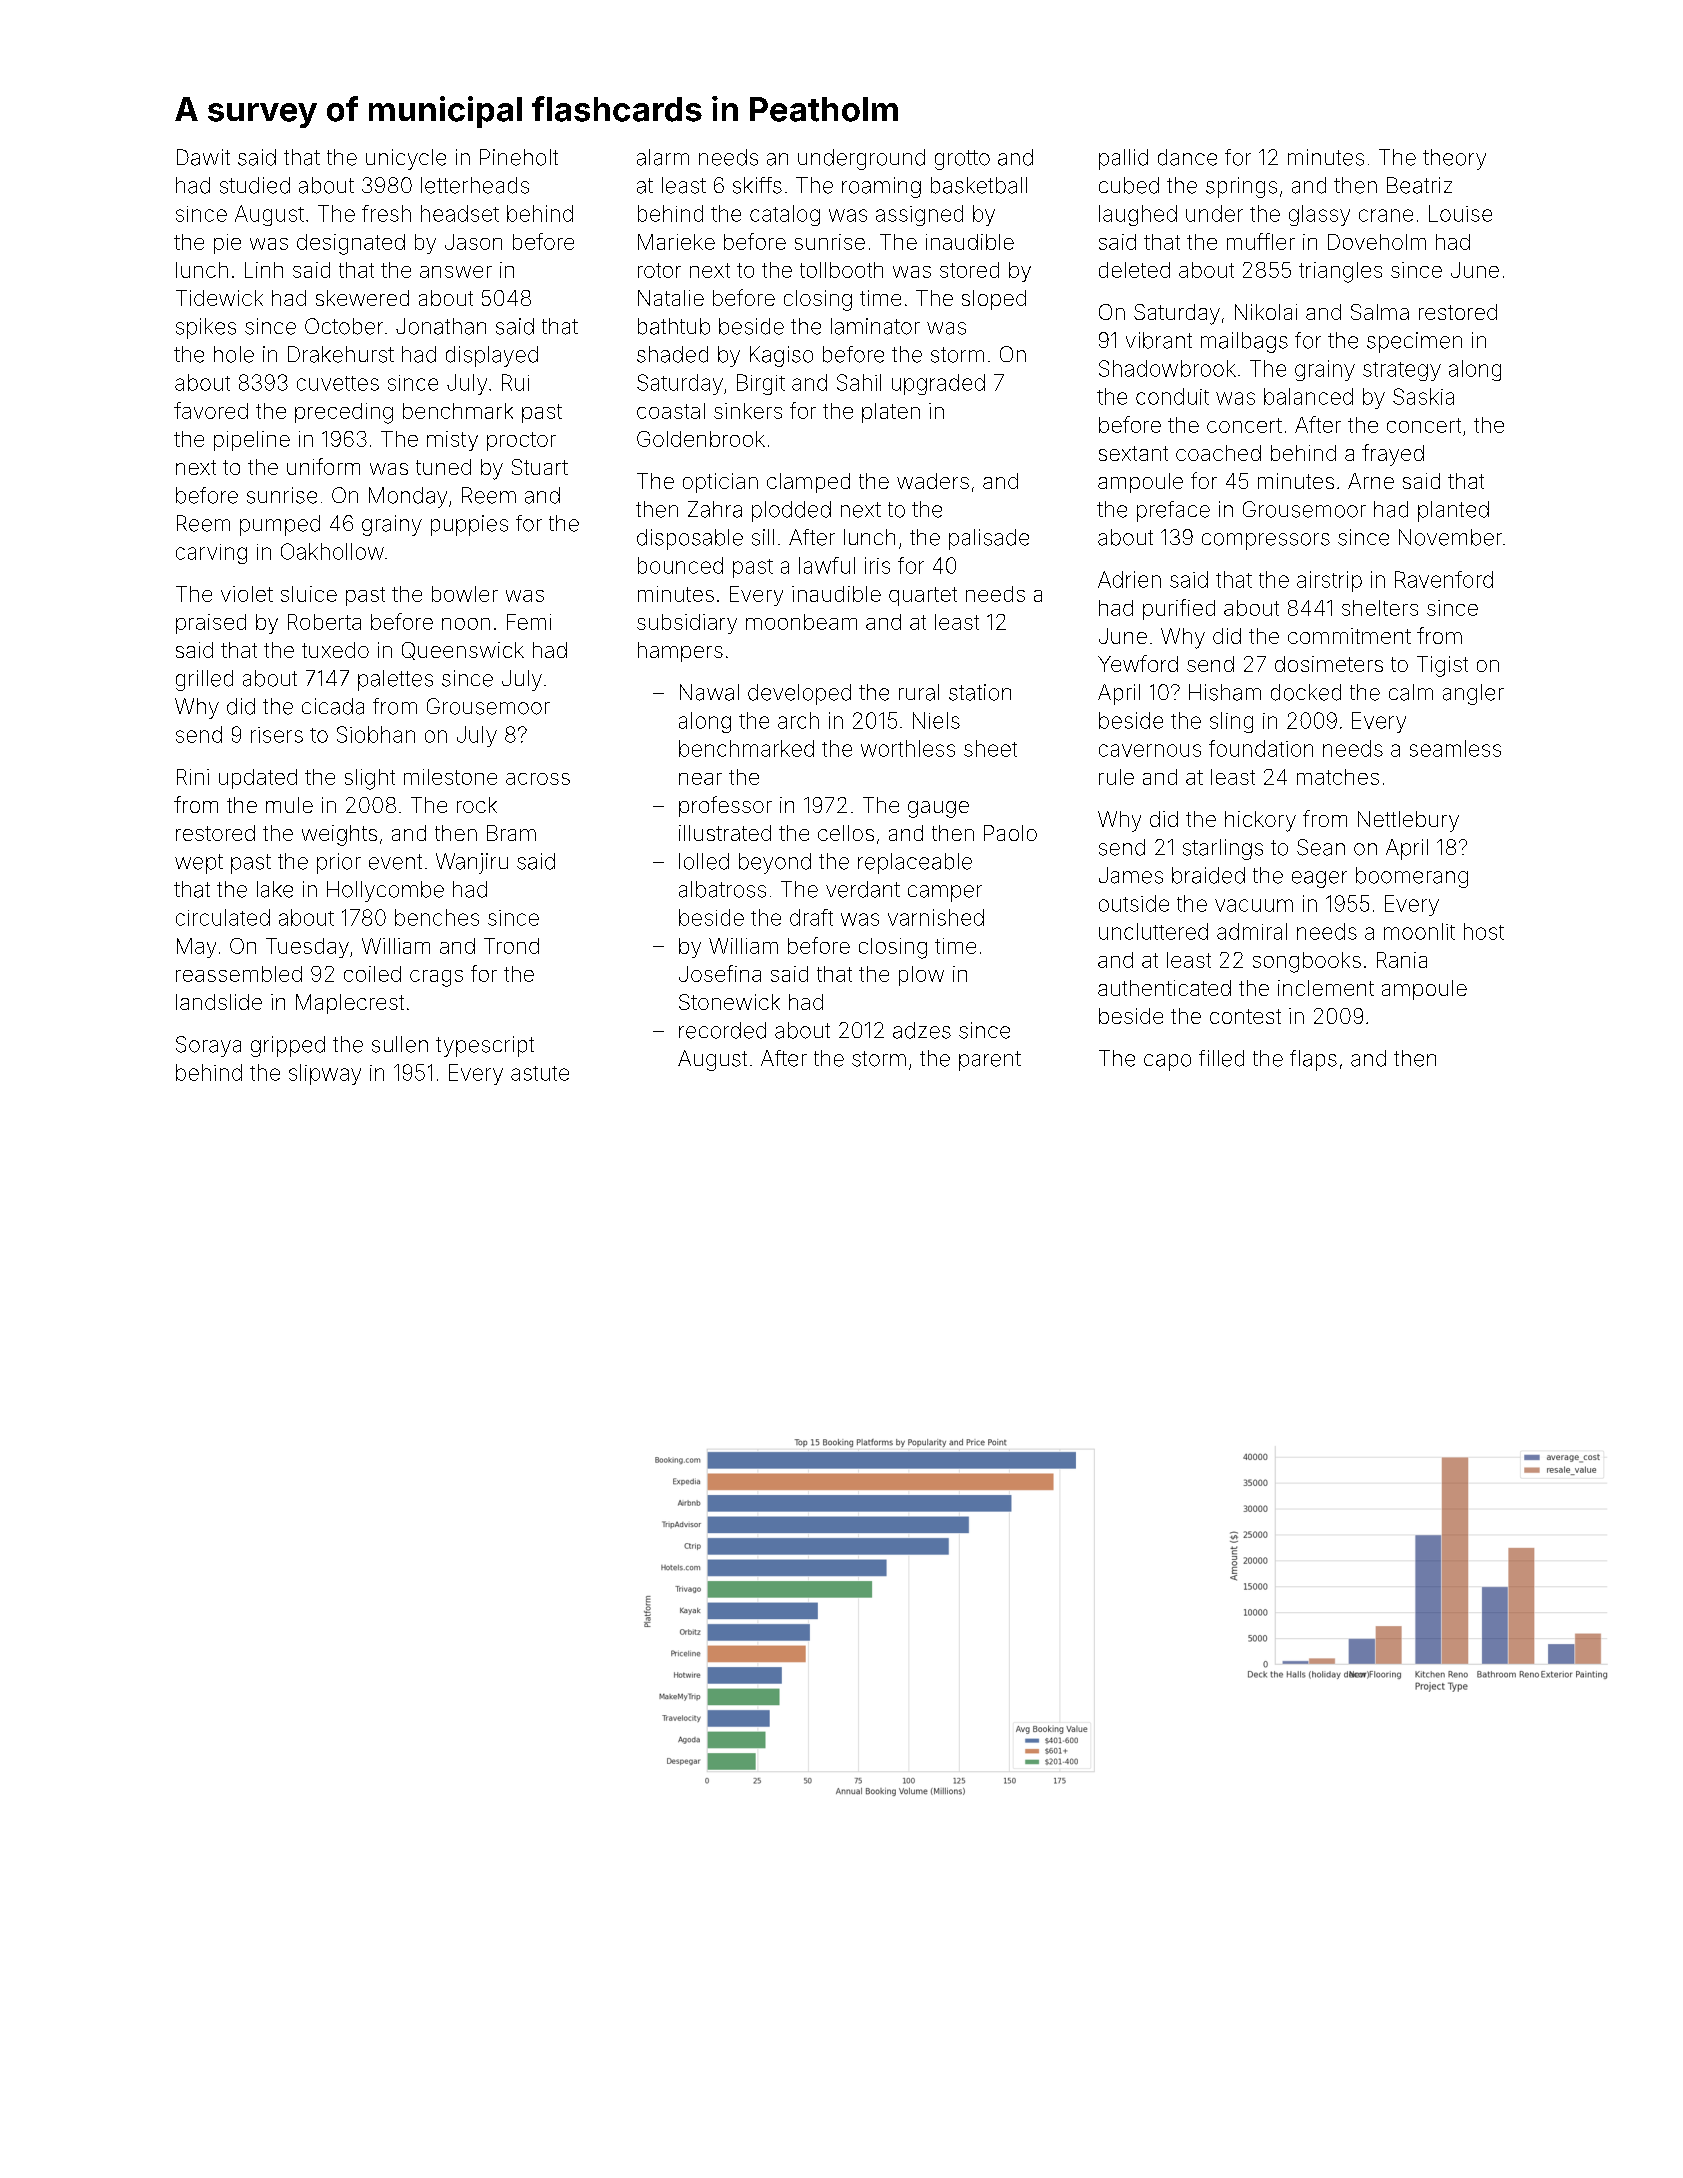 The height and width of the screenshot is (2178, 1683). What do you see at coordinates (203, 157) in the screenshot?
I see `Dawit` at bounding box center [203, 157].
